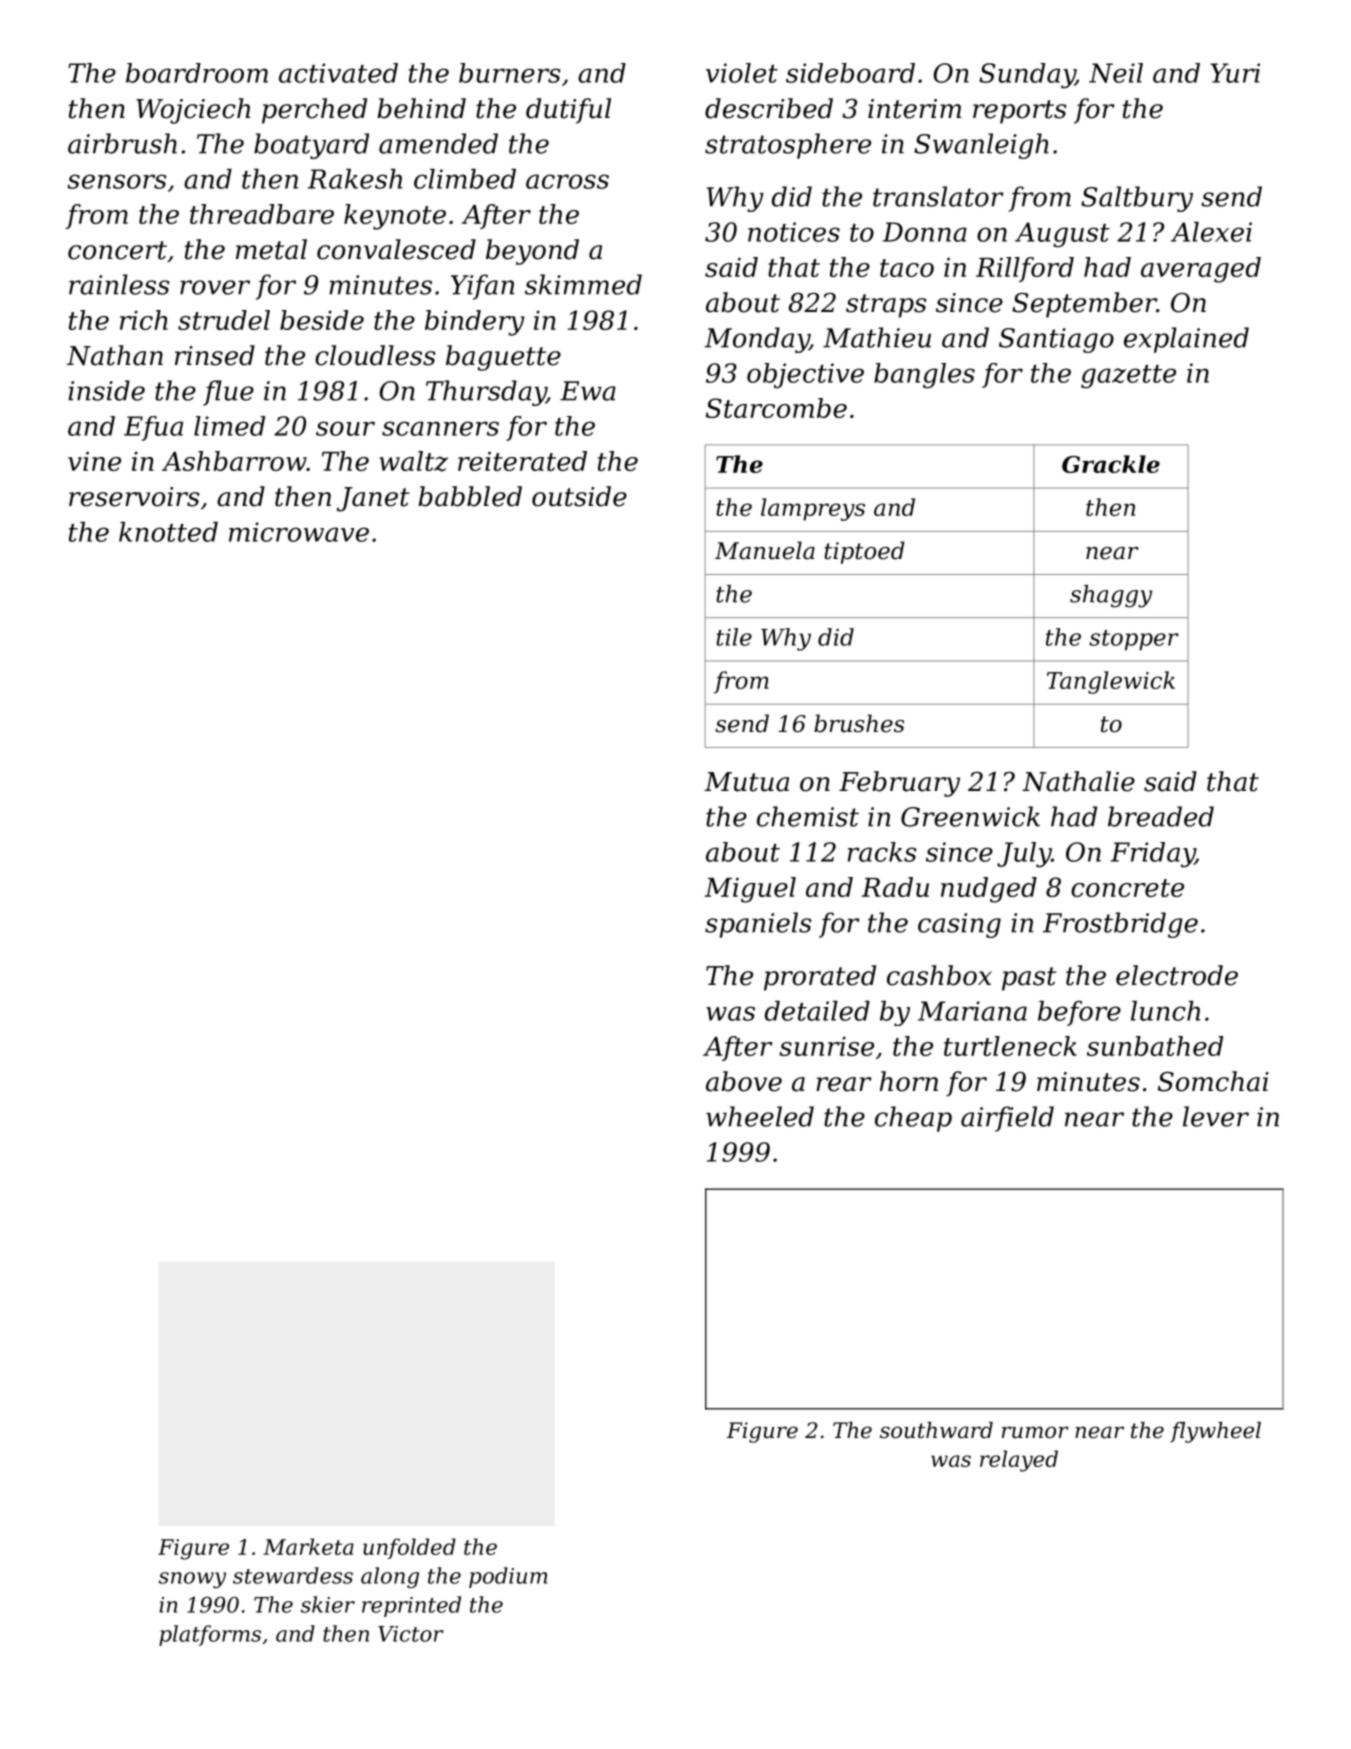 This screenshot has height=1749, width=1351. Describe the element at coordinates (168, 532) in the screenshot. I see `knotted` at that location.
